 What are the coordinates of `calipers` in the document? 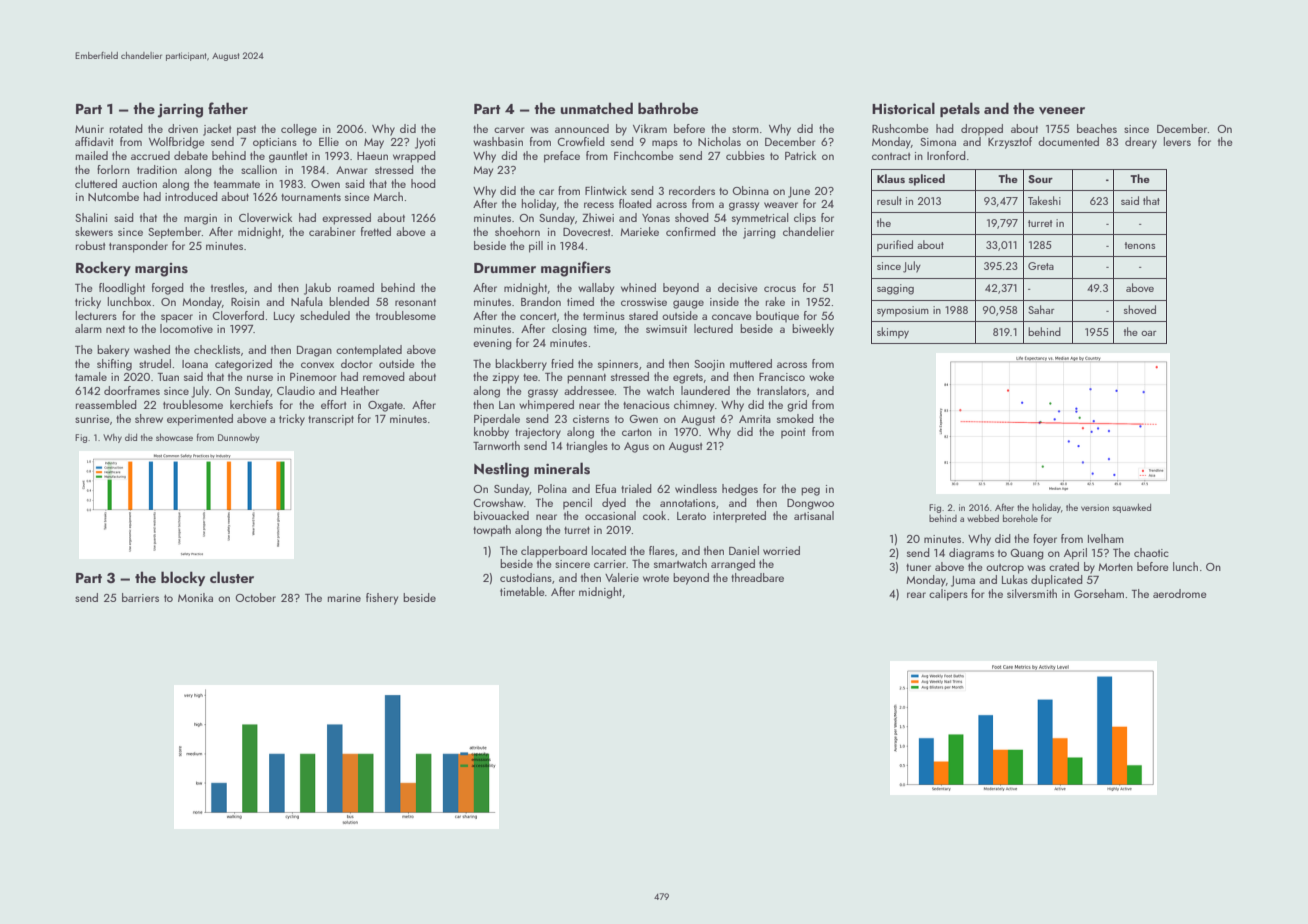 It's located at (948, 595).
